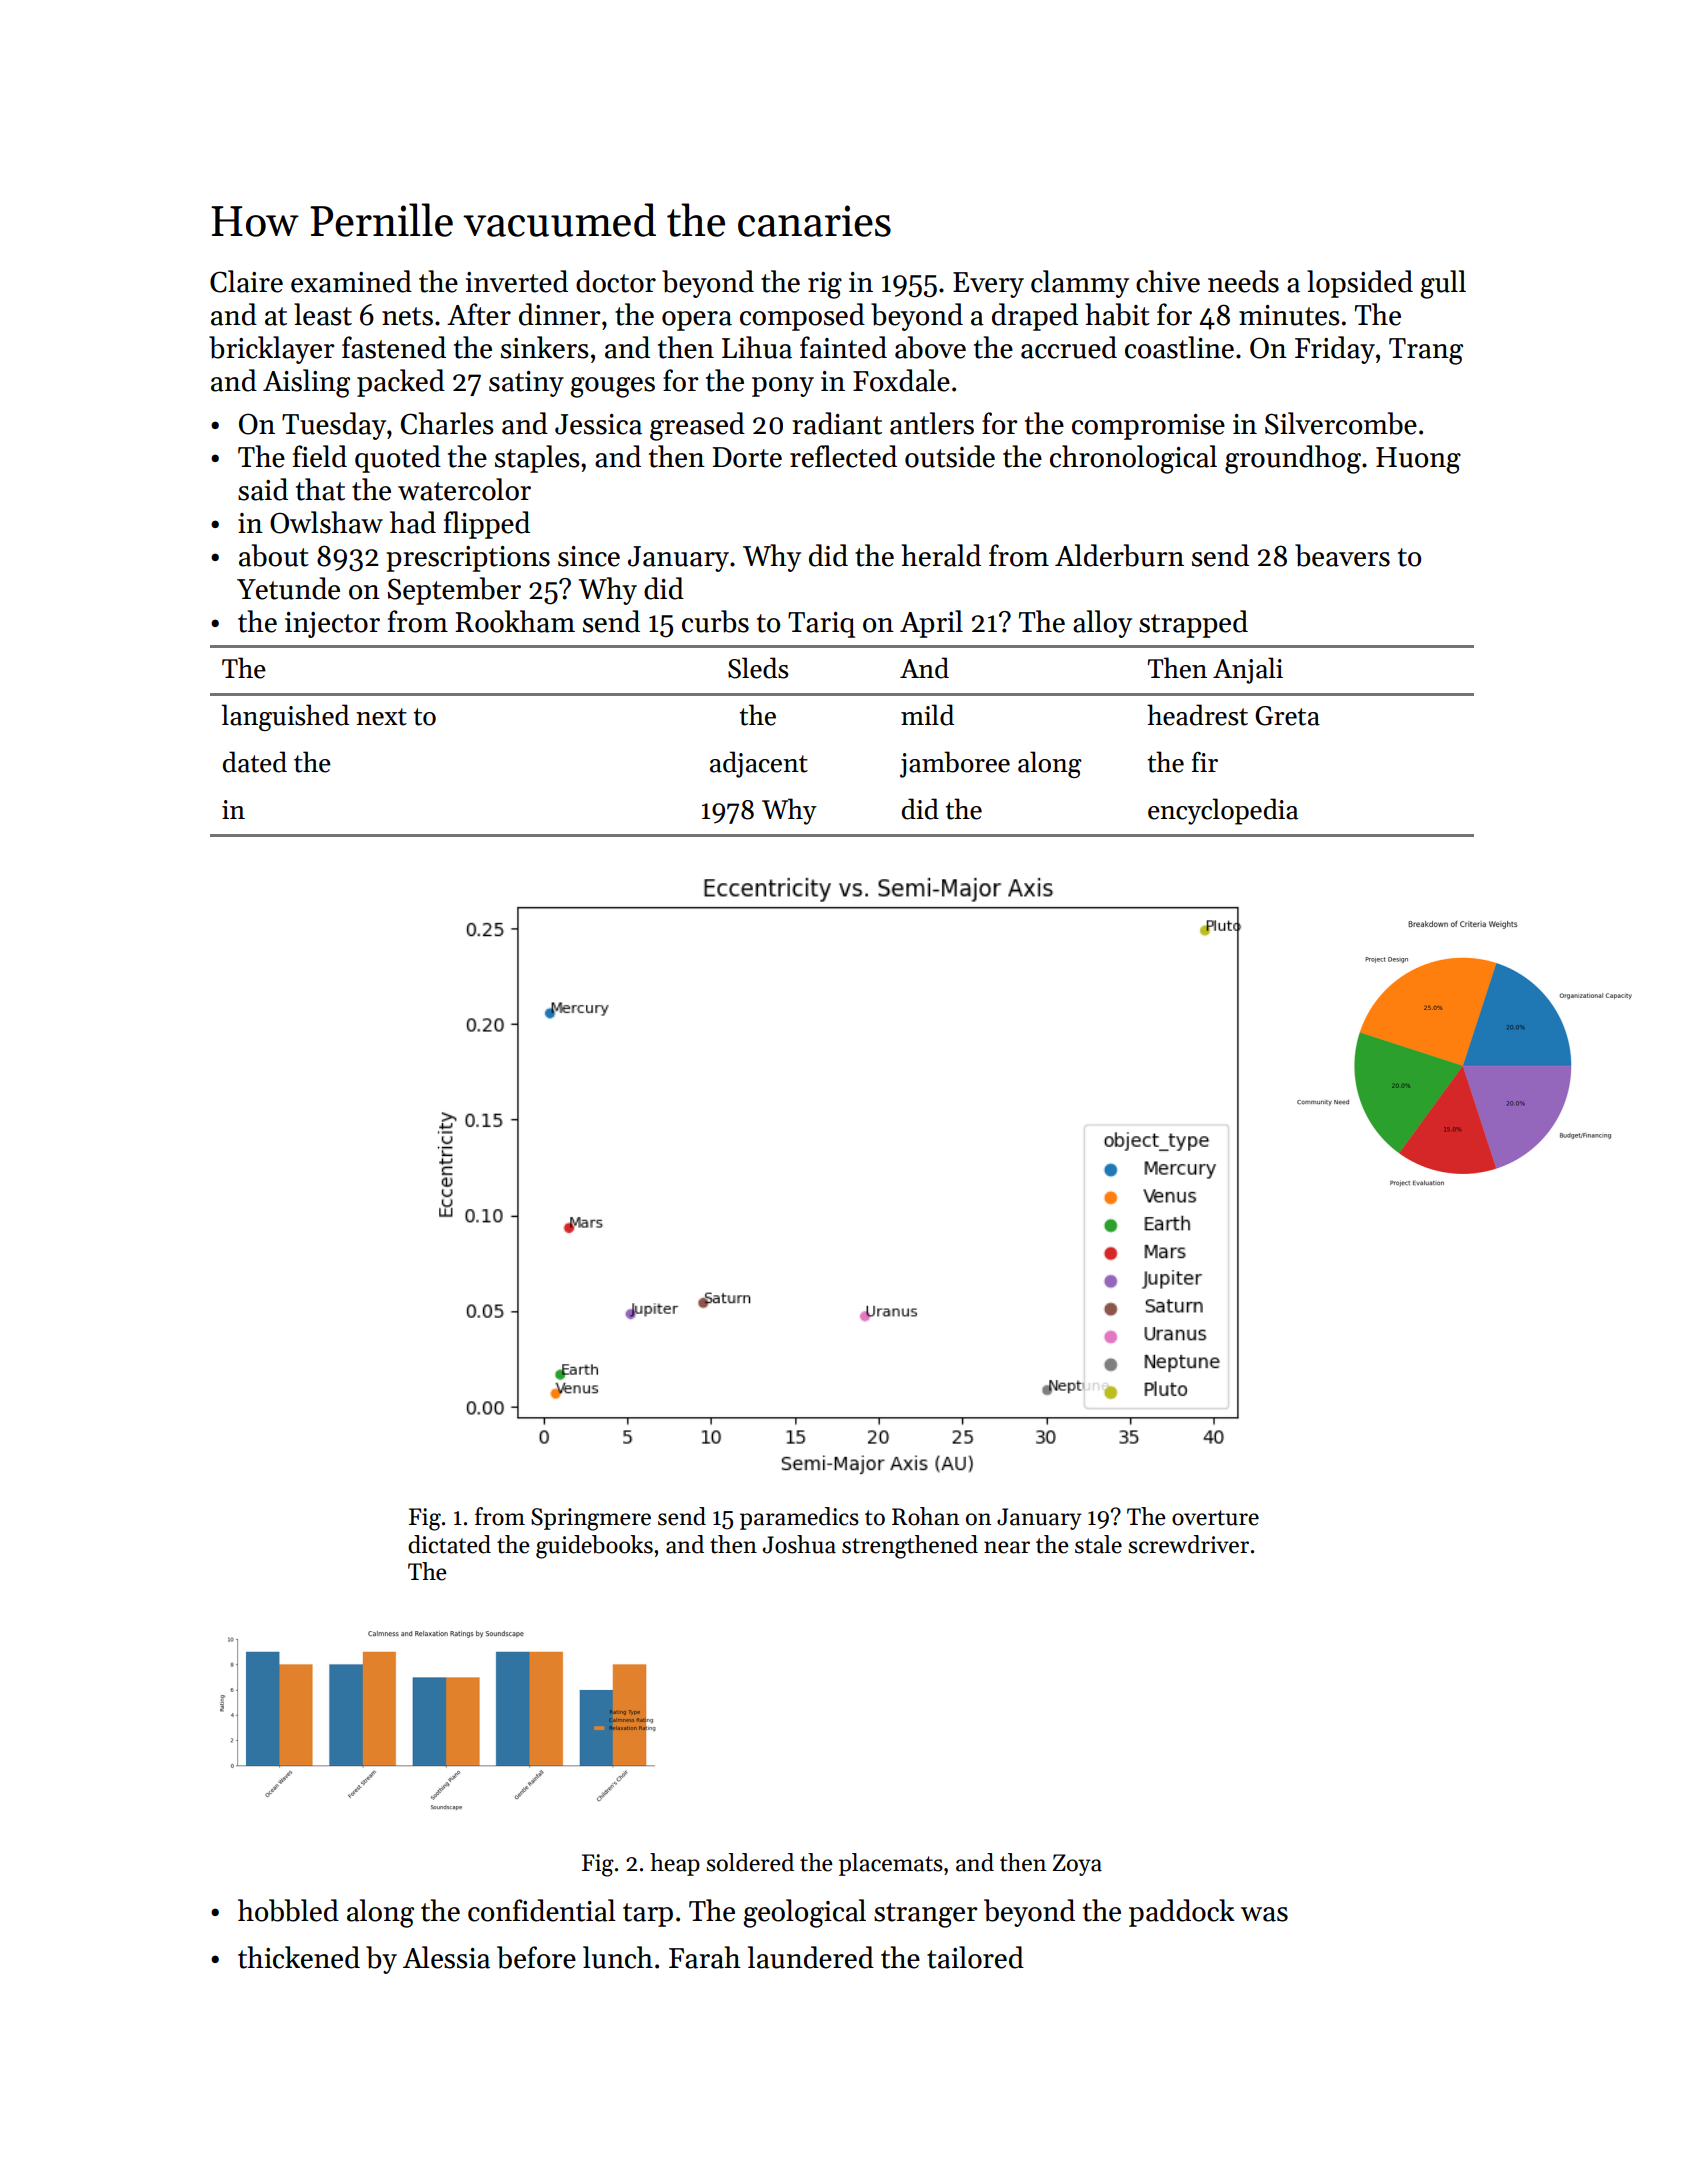 This page has width=1683, height=2178. Describe the element at coordinates (351, 281) in the page. I see `examined` at that location.
